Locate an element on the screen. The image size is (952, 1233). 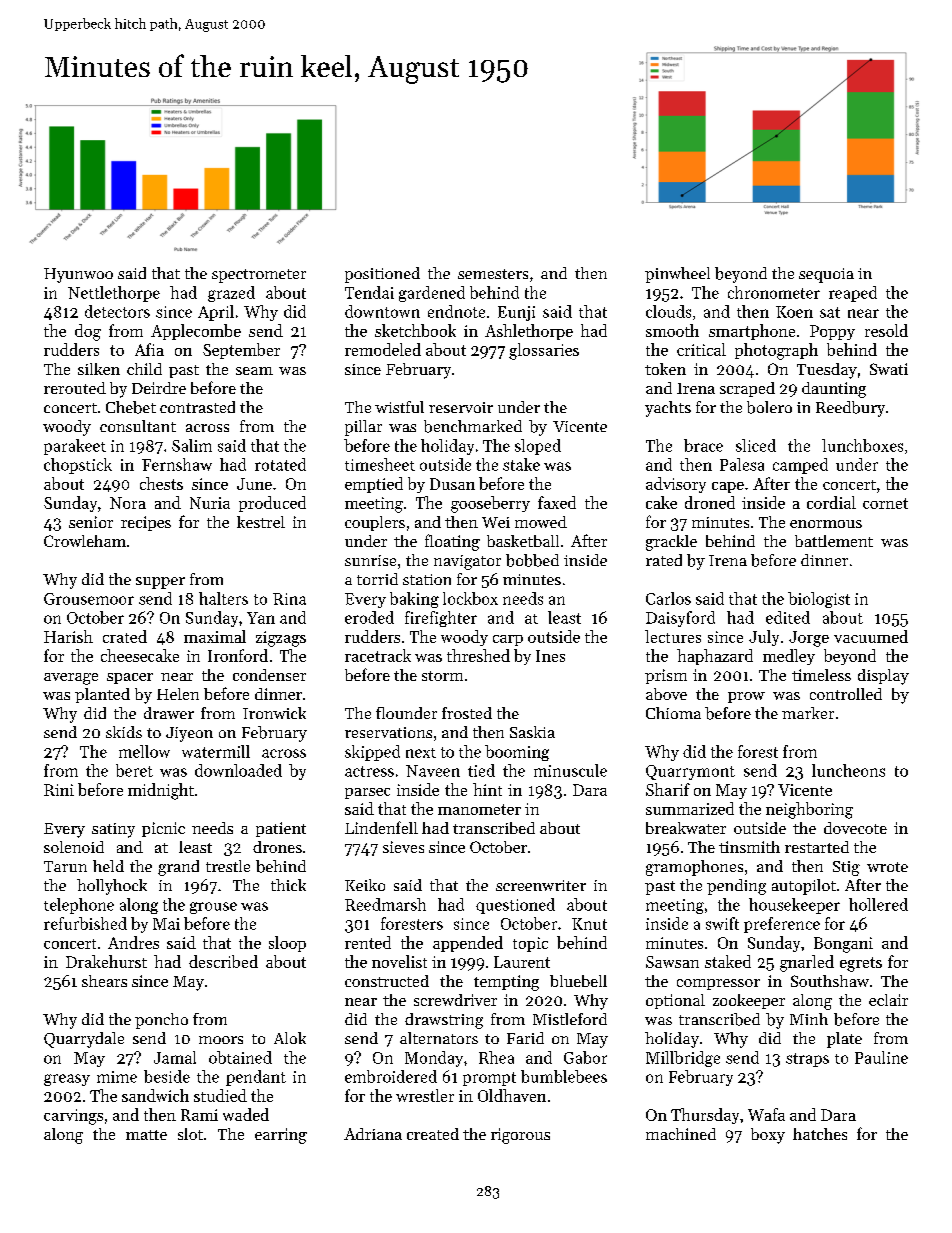
Knut is located at coordinates (589, 924).
